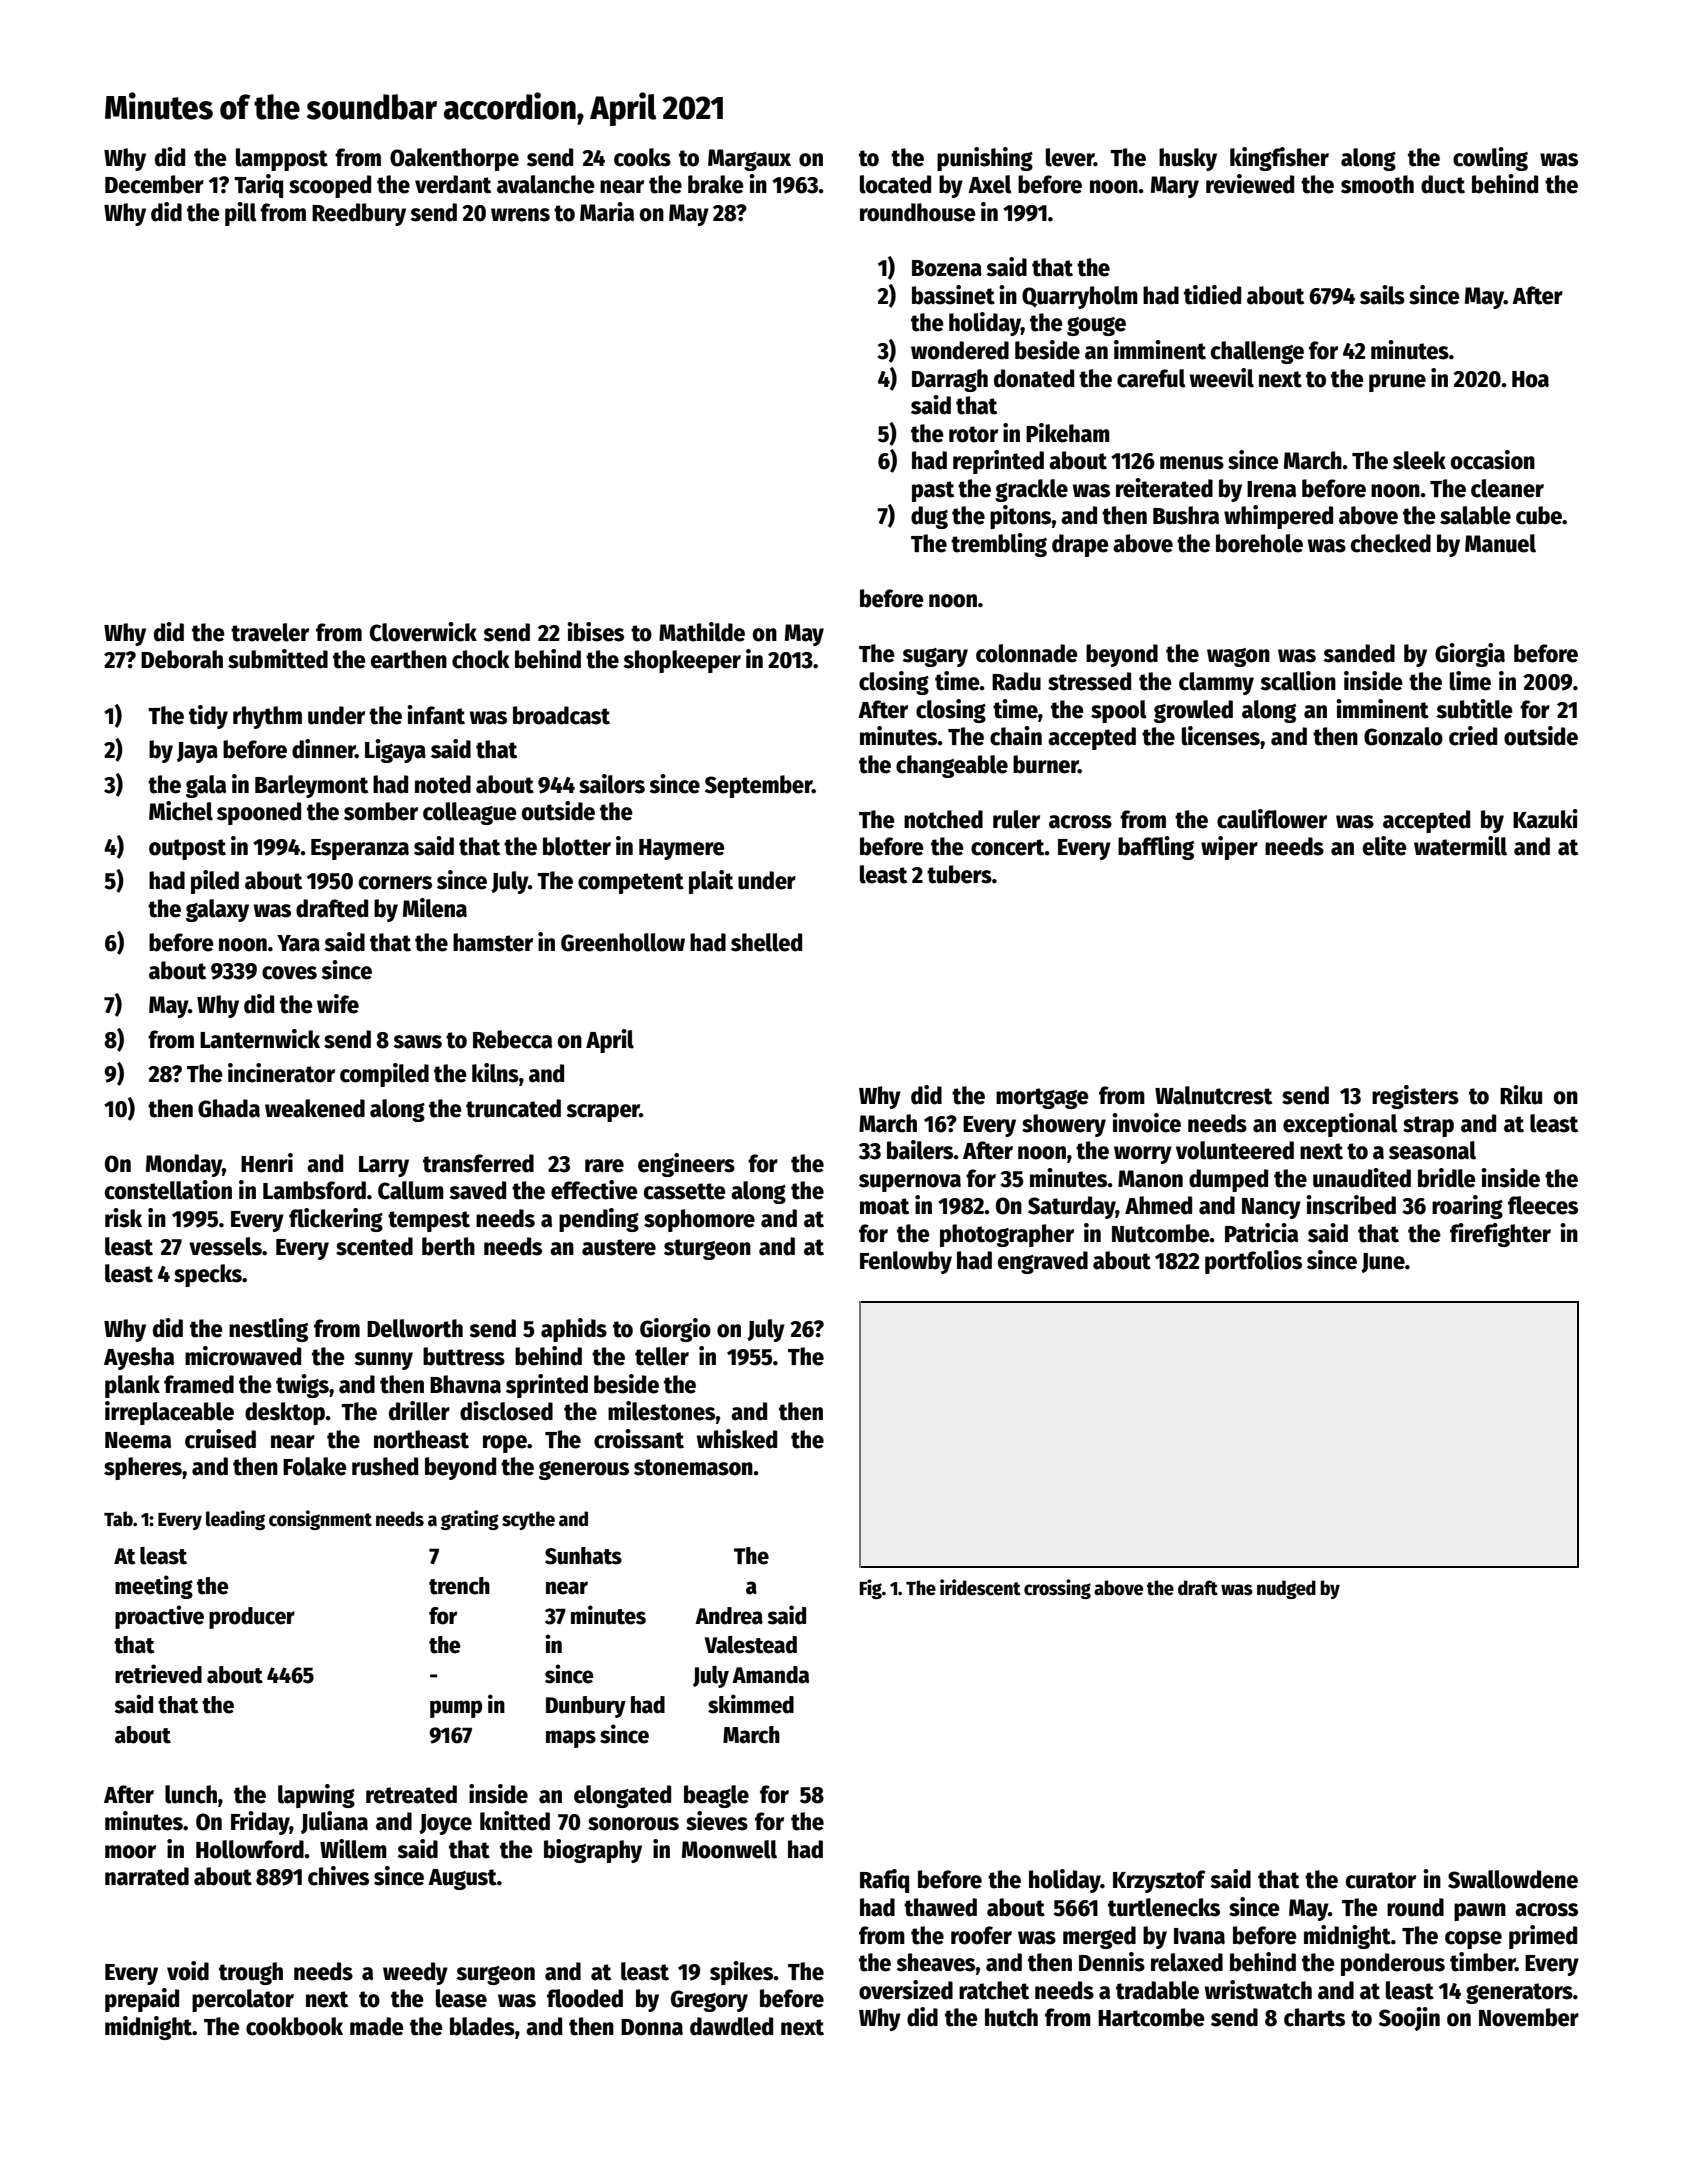  Describe the element at coordinates (574, 1330) in the screenshot. I see `aphids` at that location.
